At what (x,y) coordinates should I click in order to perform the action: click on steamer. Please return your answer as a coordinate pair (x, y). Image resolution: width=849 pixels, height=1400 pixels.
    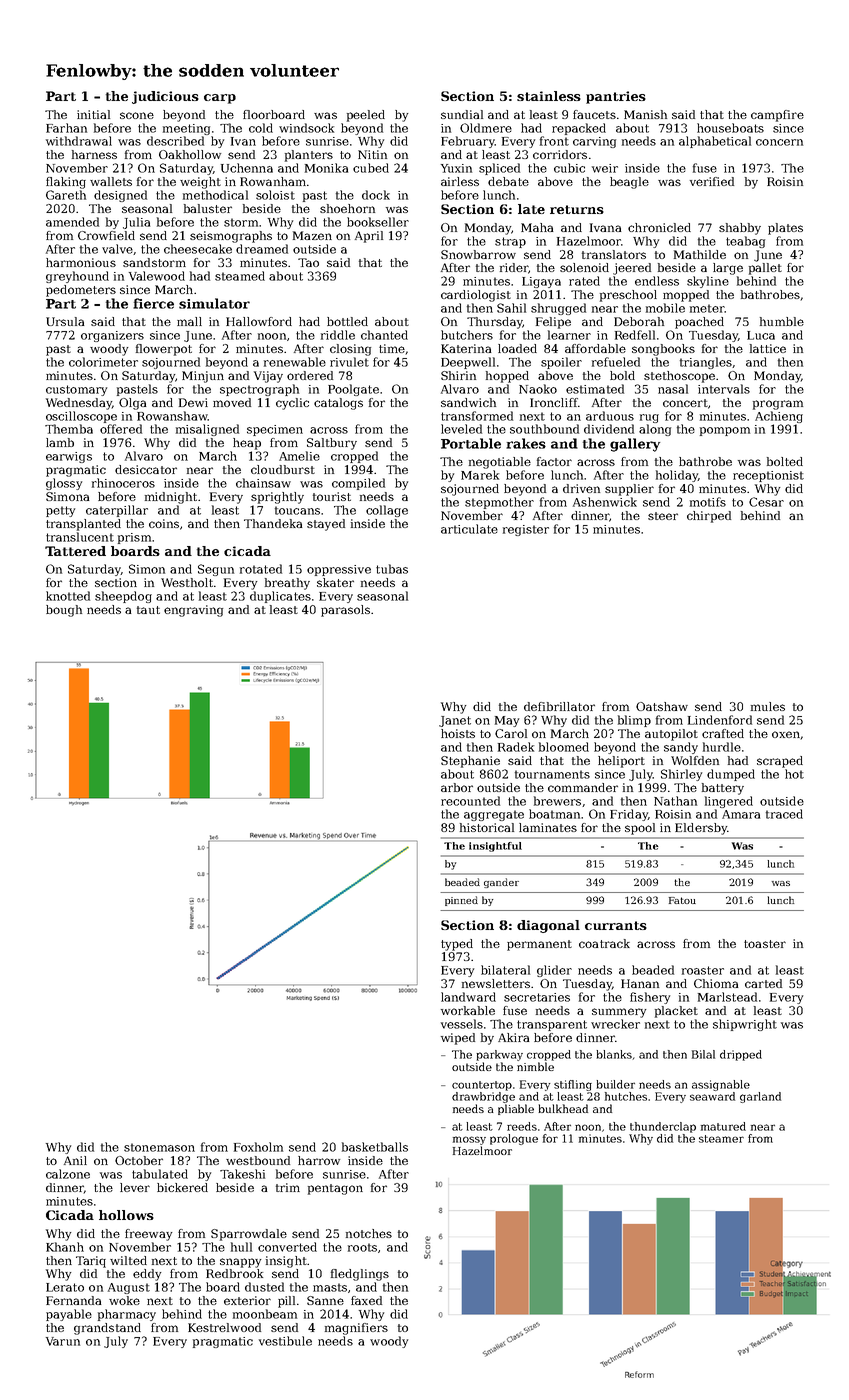
    Looking at the image, I should click on (721, 1139).
